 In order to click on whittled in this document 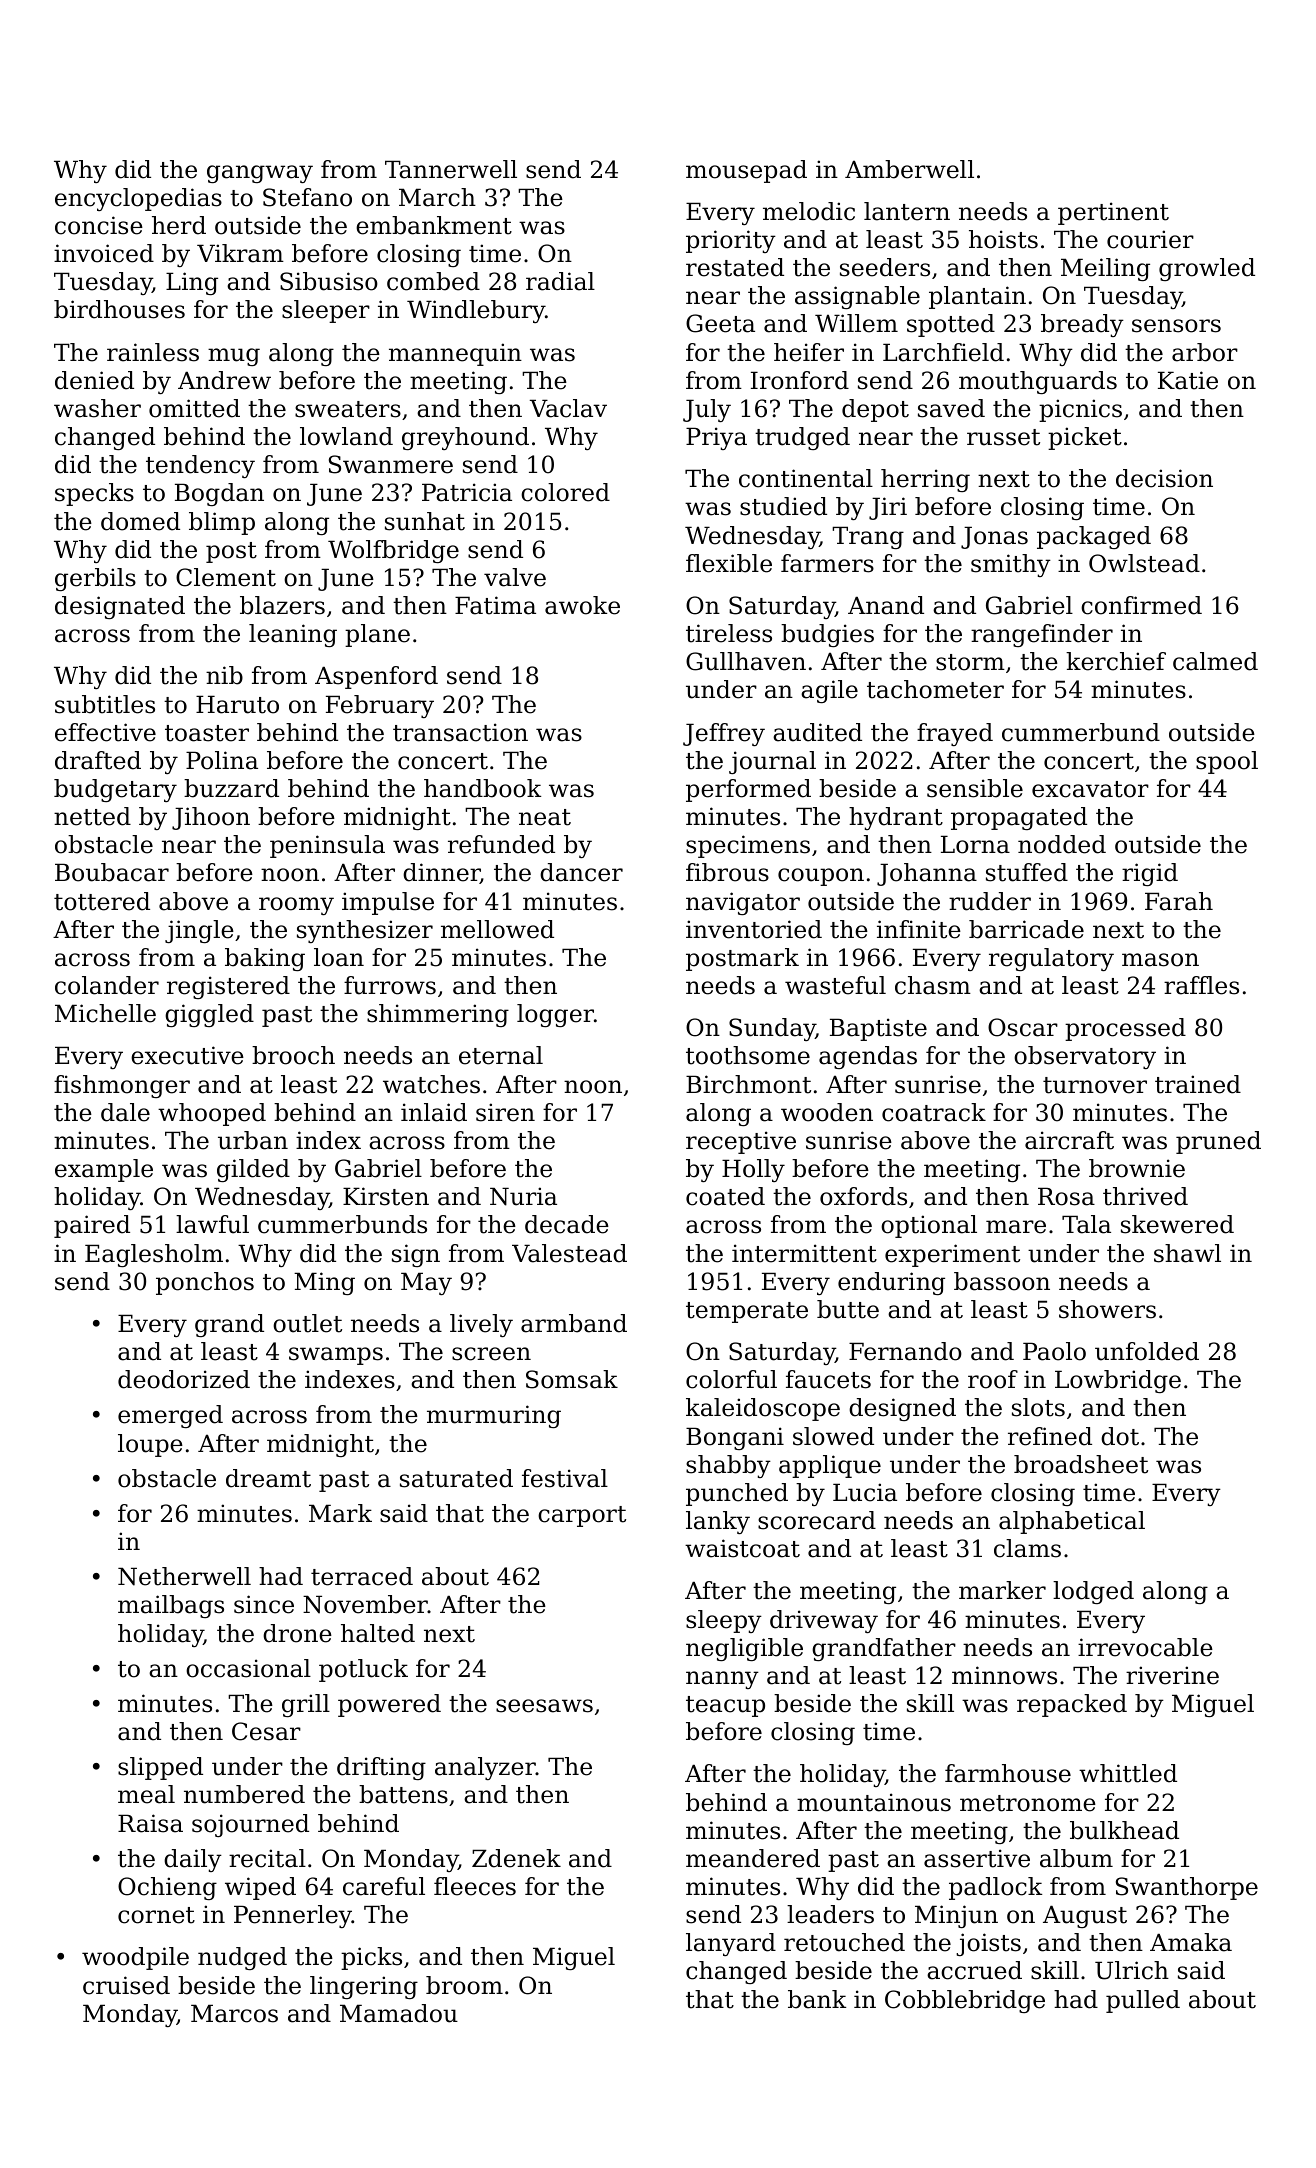, I will do `click(1128, 1773)`.
